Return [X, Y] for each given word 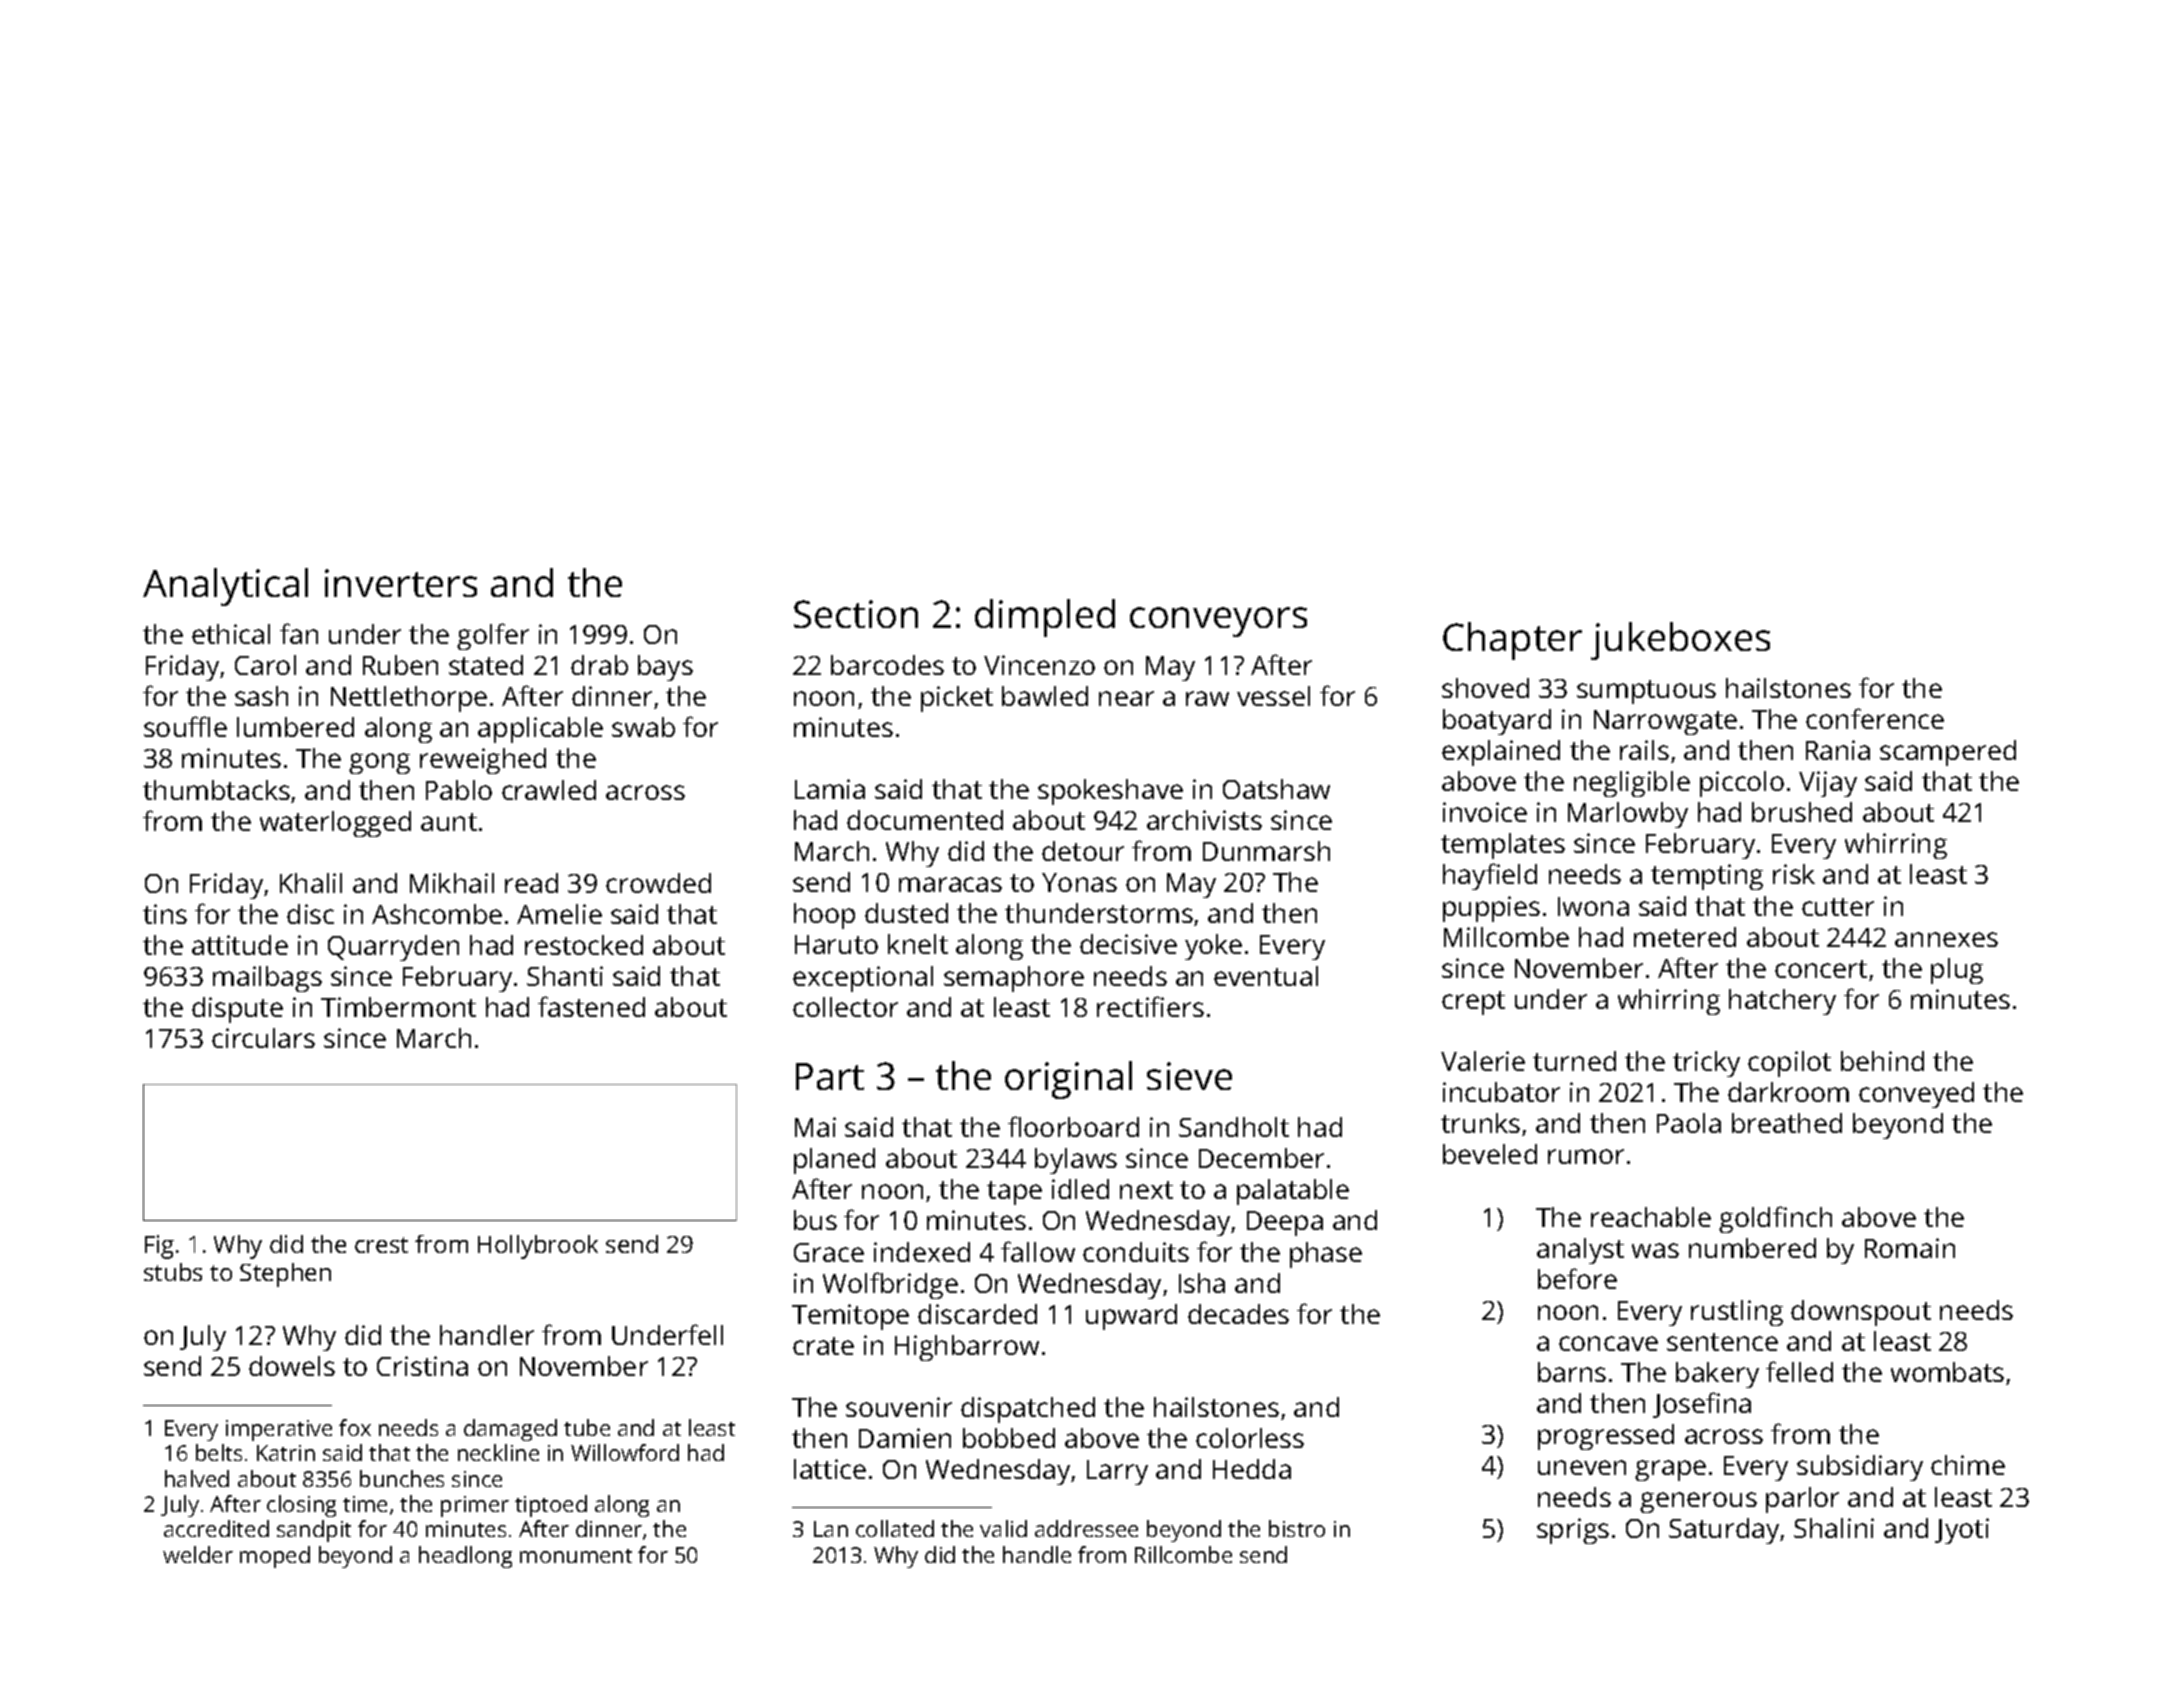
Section [856, 614]
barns [1572, 1372]
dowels [292, 1366]
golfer [493, 636]
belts [219, 1452]
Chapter [1512, 641]
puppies [1491, 909]
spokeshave [1110, 792]
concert [1821, 969]
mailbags [267, 979]
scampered [1948, 753]
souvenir [899, 1407]
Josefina [1702, 1405]
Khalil [311, 883]
